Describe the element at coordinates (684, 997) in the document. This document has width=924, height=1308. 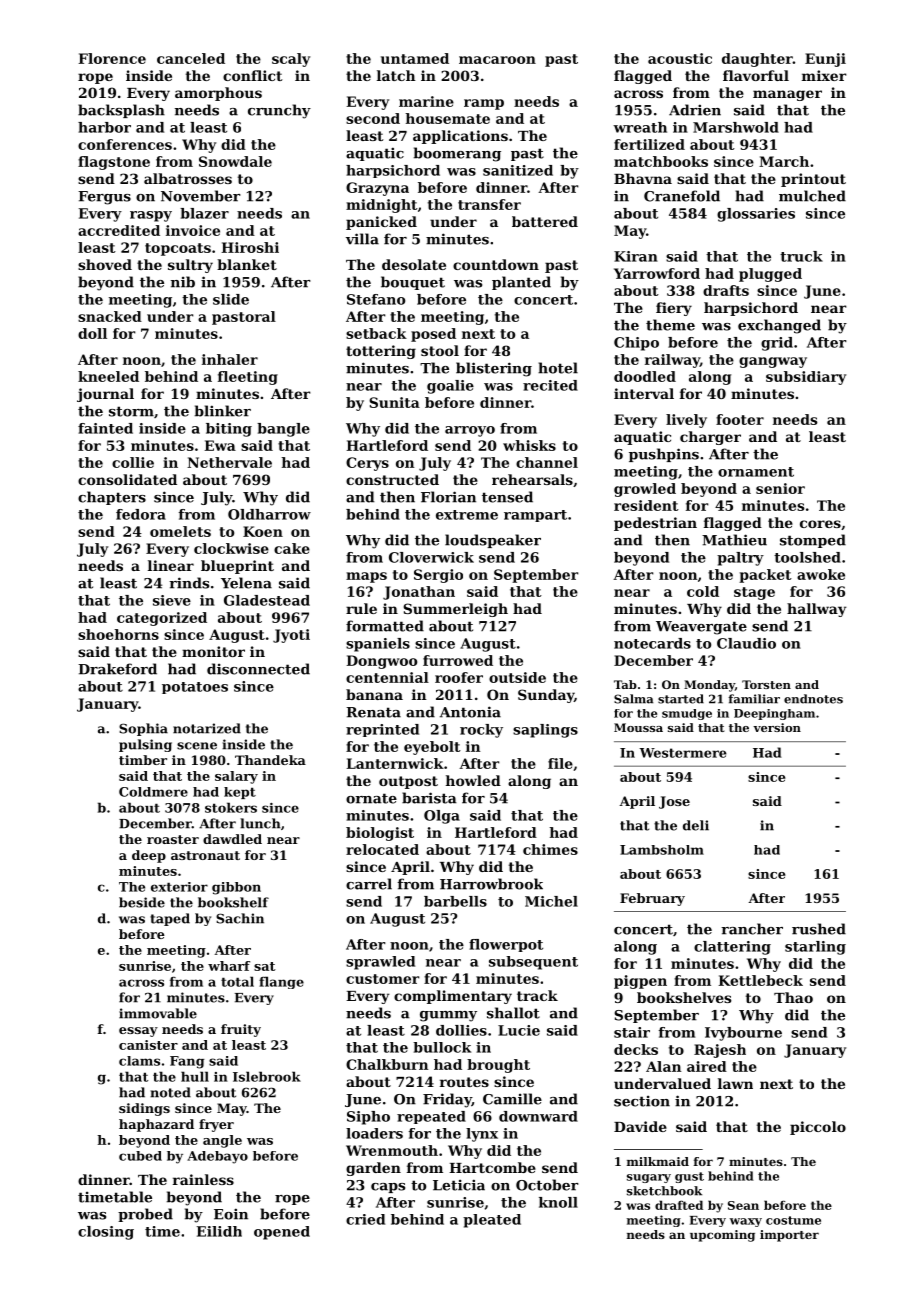
I see `bookshelves` at that location.
